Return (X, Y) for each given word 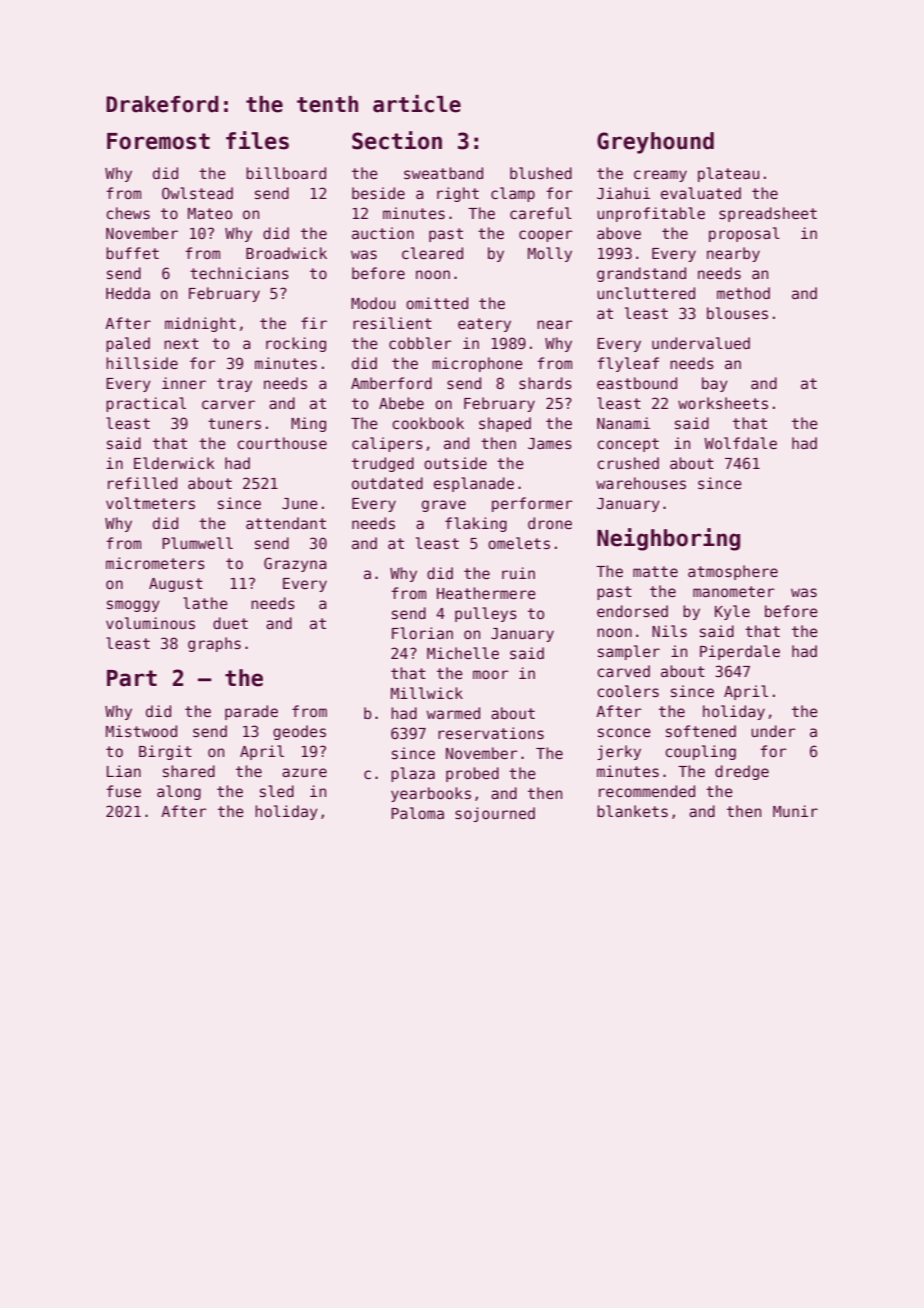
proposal (744, 234)
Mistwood (141, 731)
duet (230, 623)
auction (383, 233)
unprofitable (651, 214)
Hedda (128, 293)
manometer (734, 591)
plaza (413, 774)
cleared (432, 253)
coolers (628, 691)
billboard (286, 173)
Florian (422, 633)
